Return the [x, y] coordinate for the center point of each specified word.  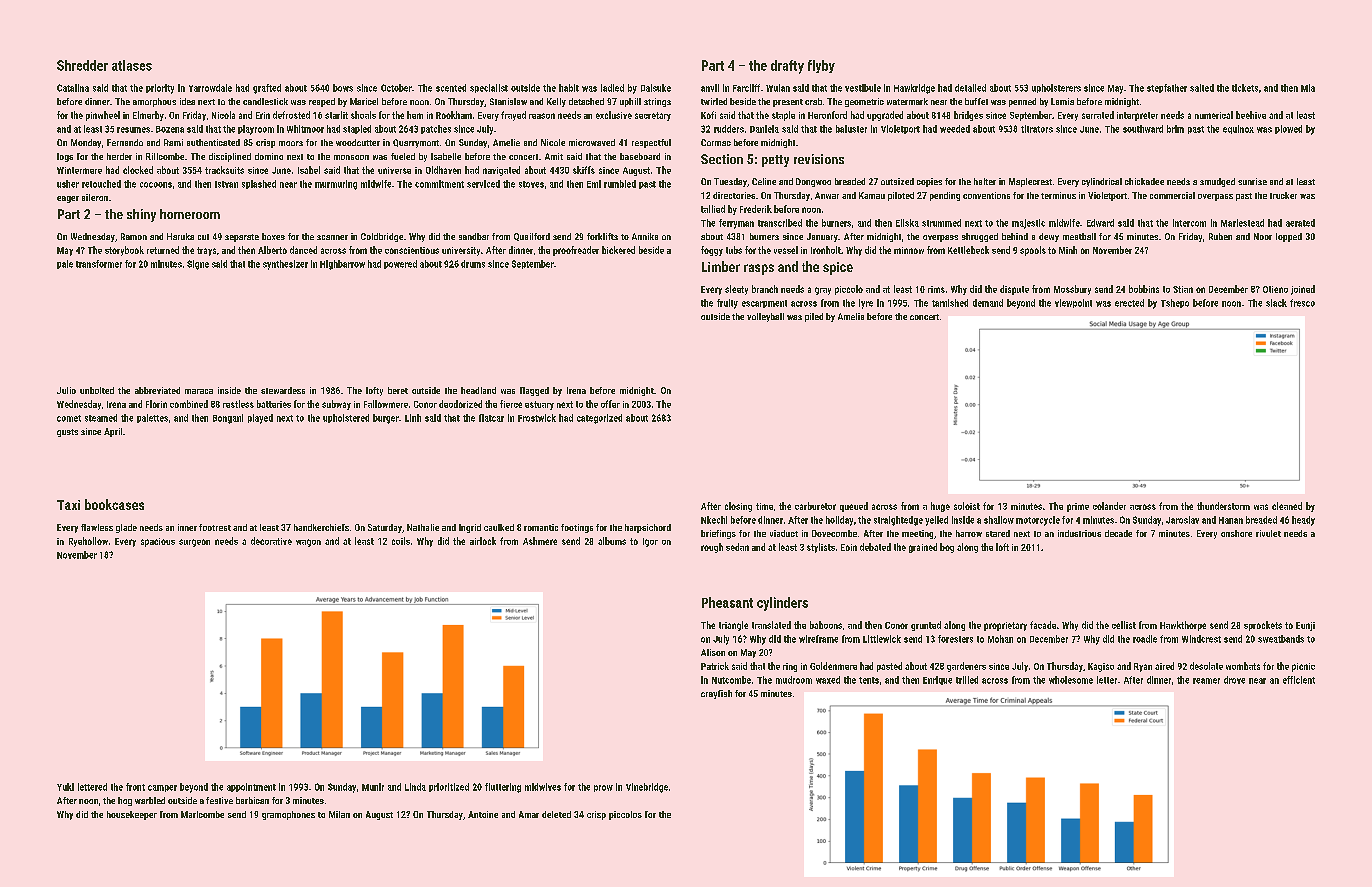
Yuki [65, 787]
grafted [267, 89]
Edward [1100, 223]
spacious [158, 542]
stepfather [1167, 88]
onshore [1236, 533]
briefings [718, 534]
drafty [787, 67]
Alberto [272, 250]
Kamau [872, 195]
